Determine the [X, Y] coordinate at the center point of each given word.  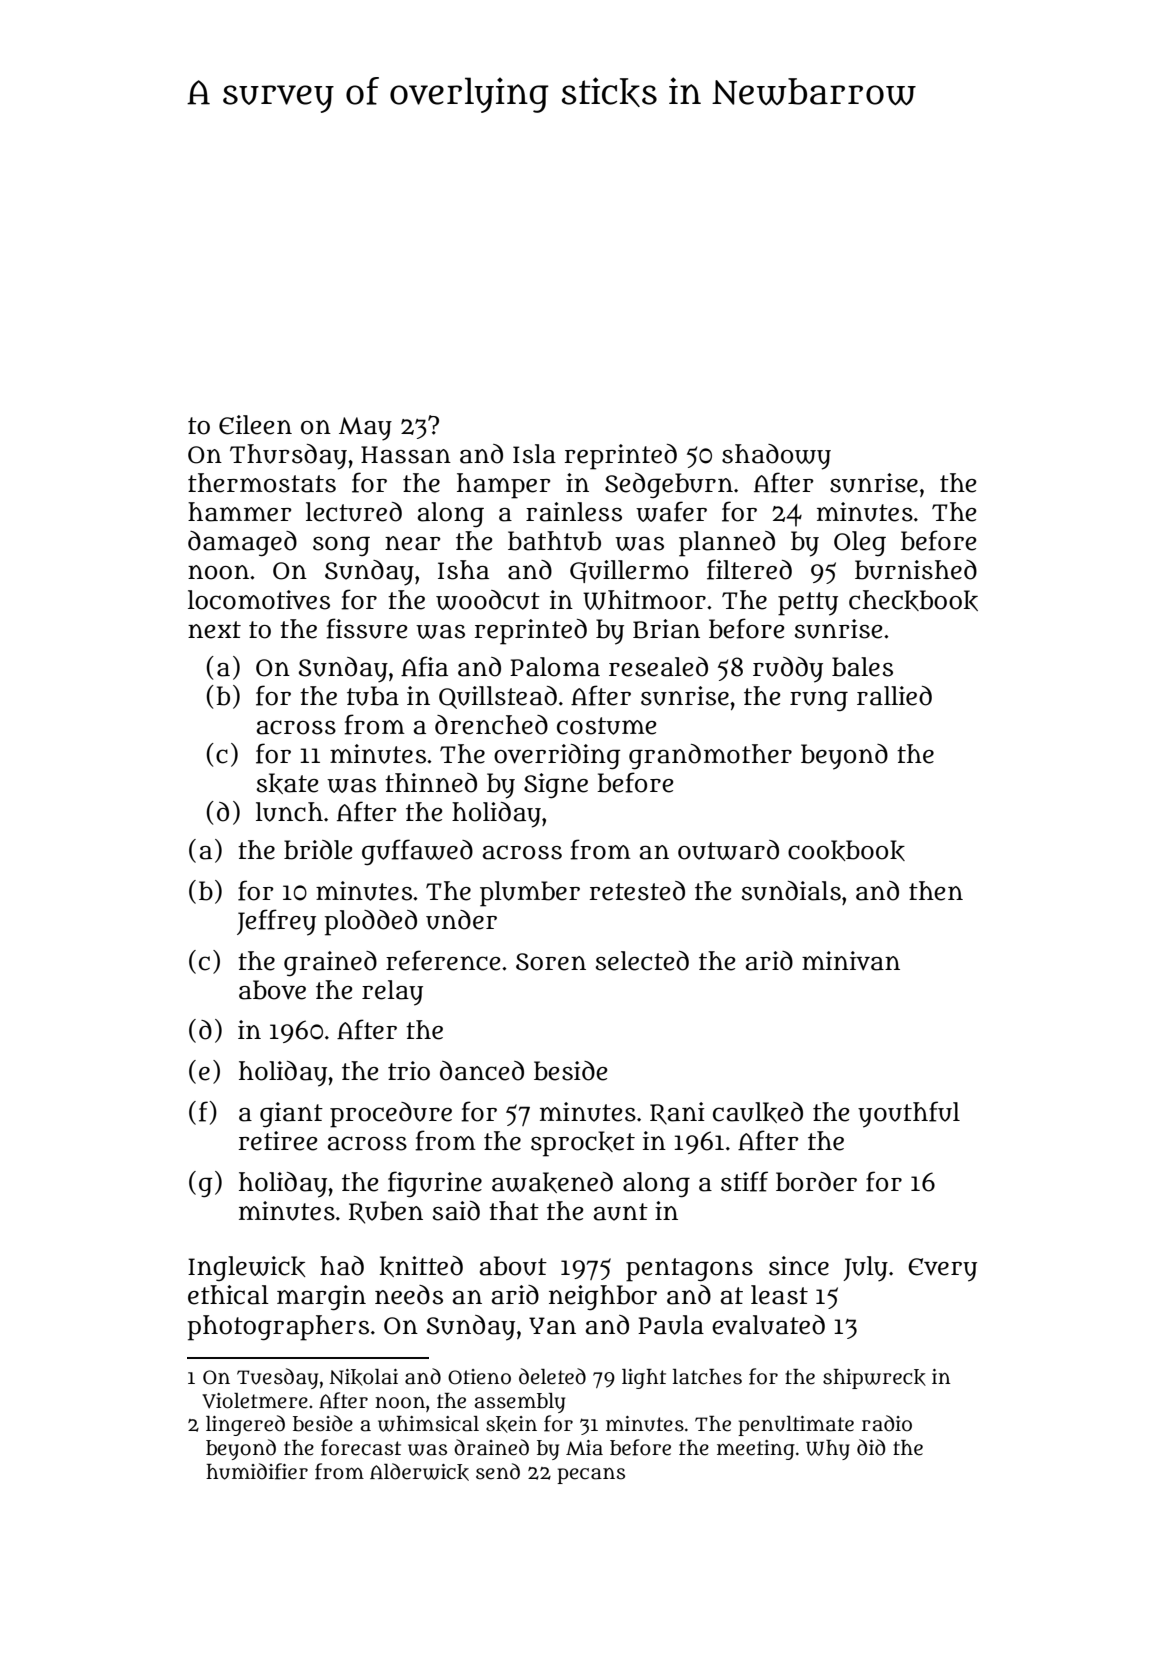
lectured [354, 512]
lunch [289, 812]
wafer [671, 511]
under [461, 920]
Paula [671, 1325]
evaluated [768, 1325]
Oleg [860, 543]
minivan [851, 961]
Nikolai [363, 1377]
